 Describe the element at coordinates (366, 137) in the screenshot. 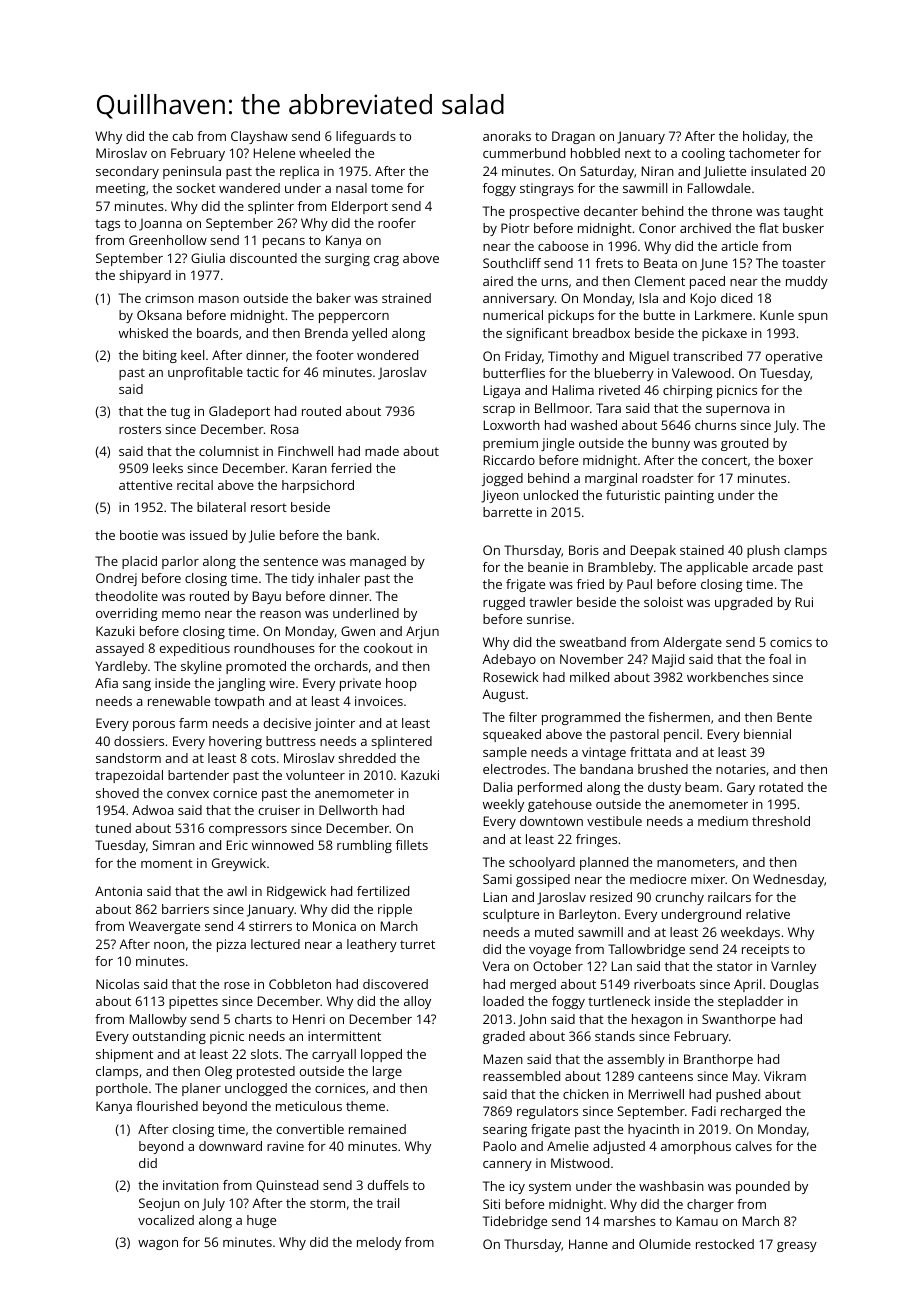

I see `lifeguards` at that location.
